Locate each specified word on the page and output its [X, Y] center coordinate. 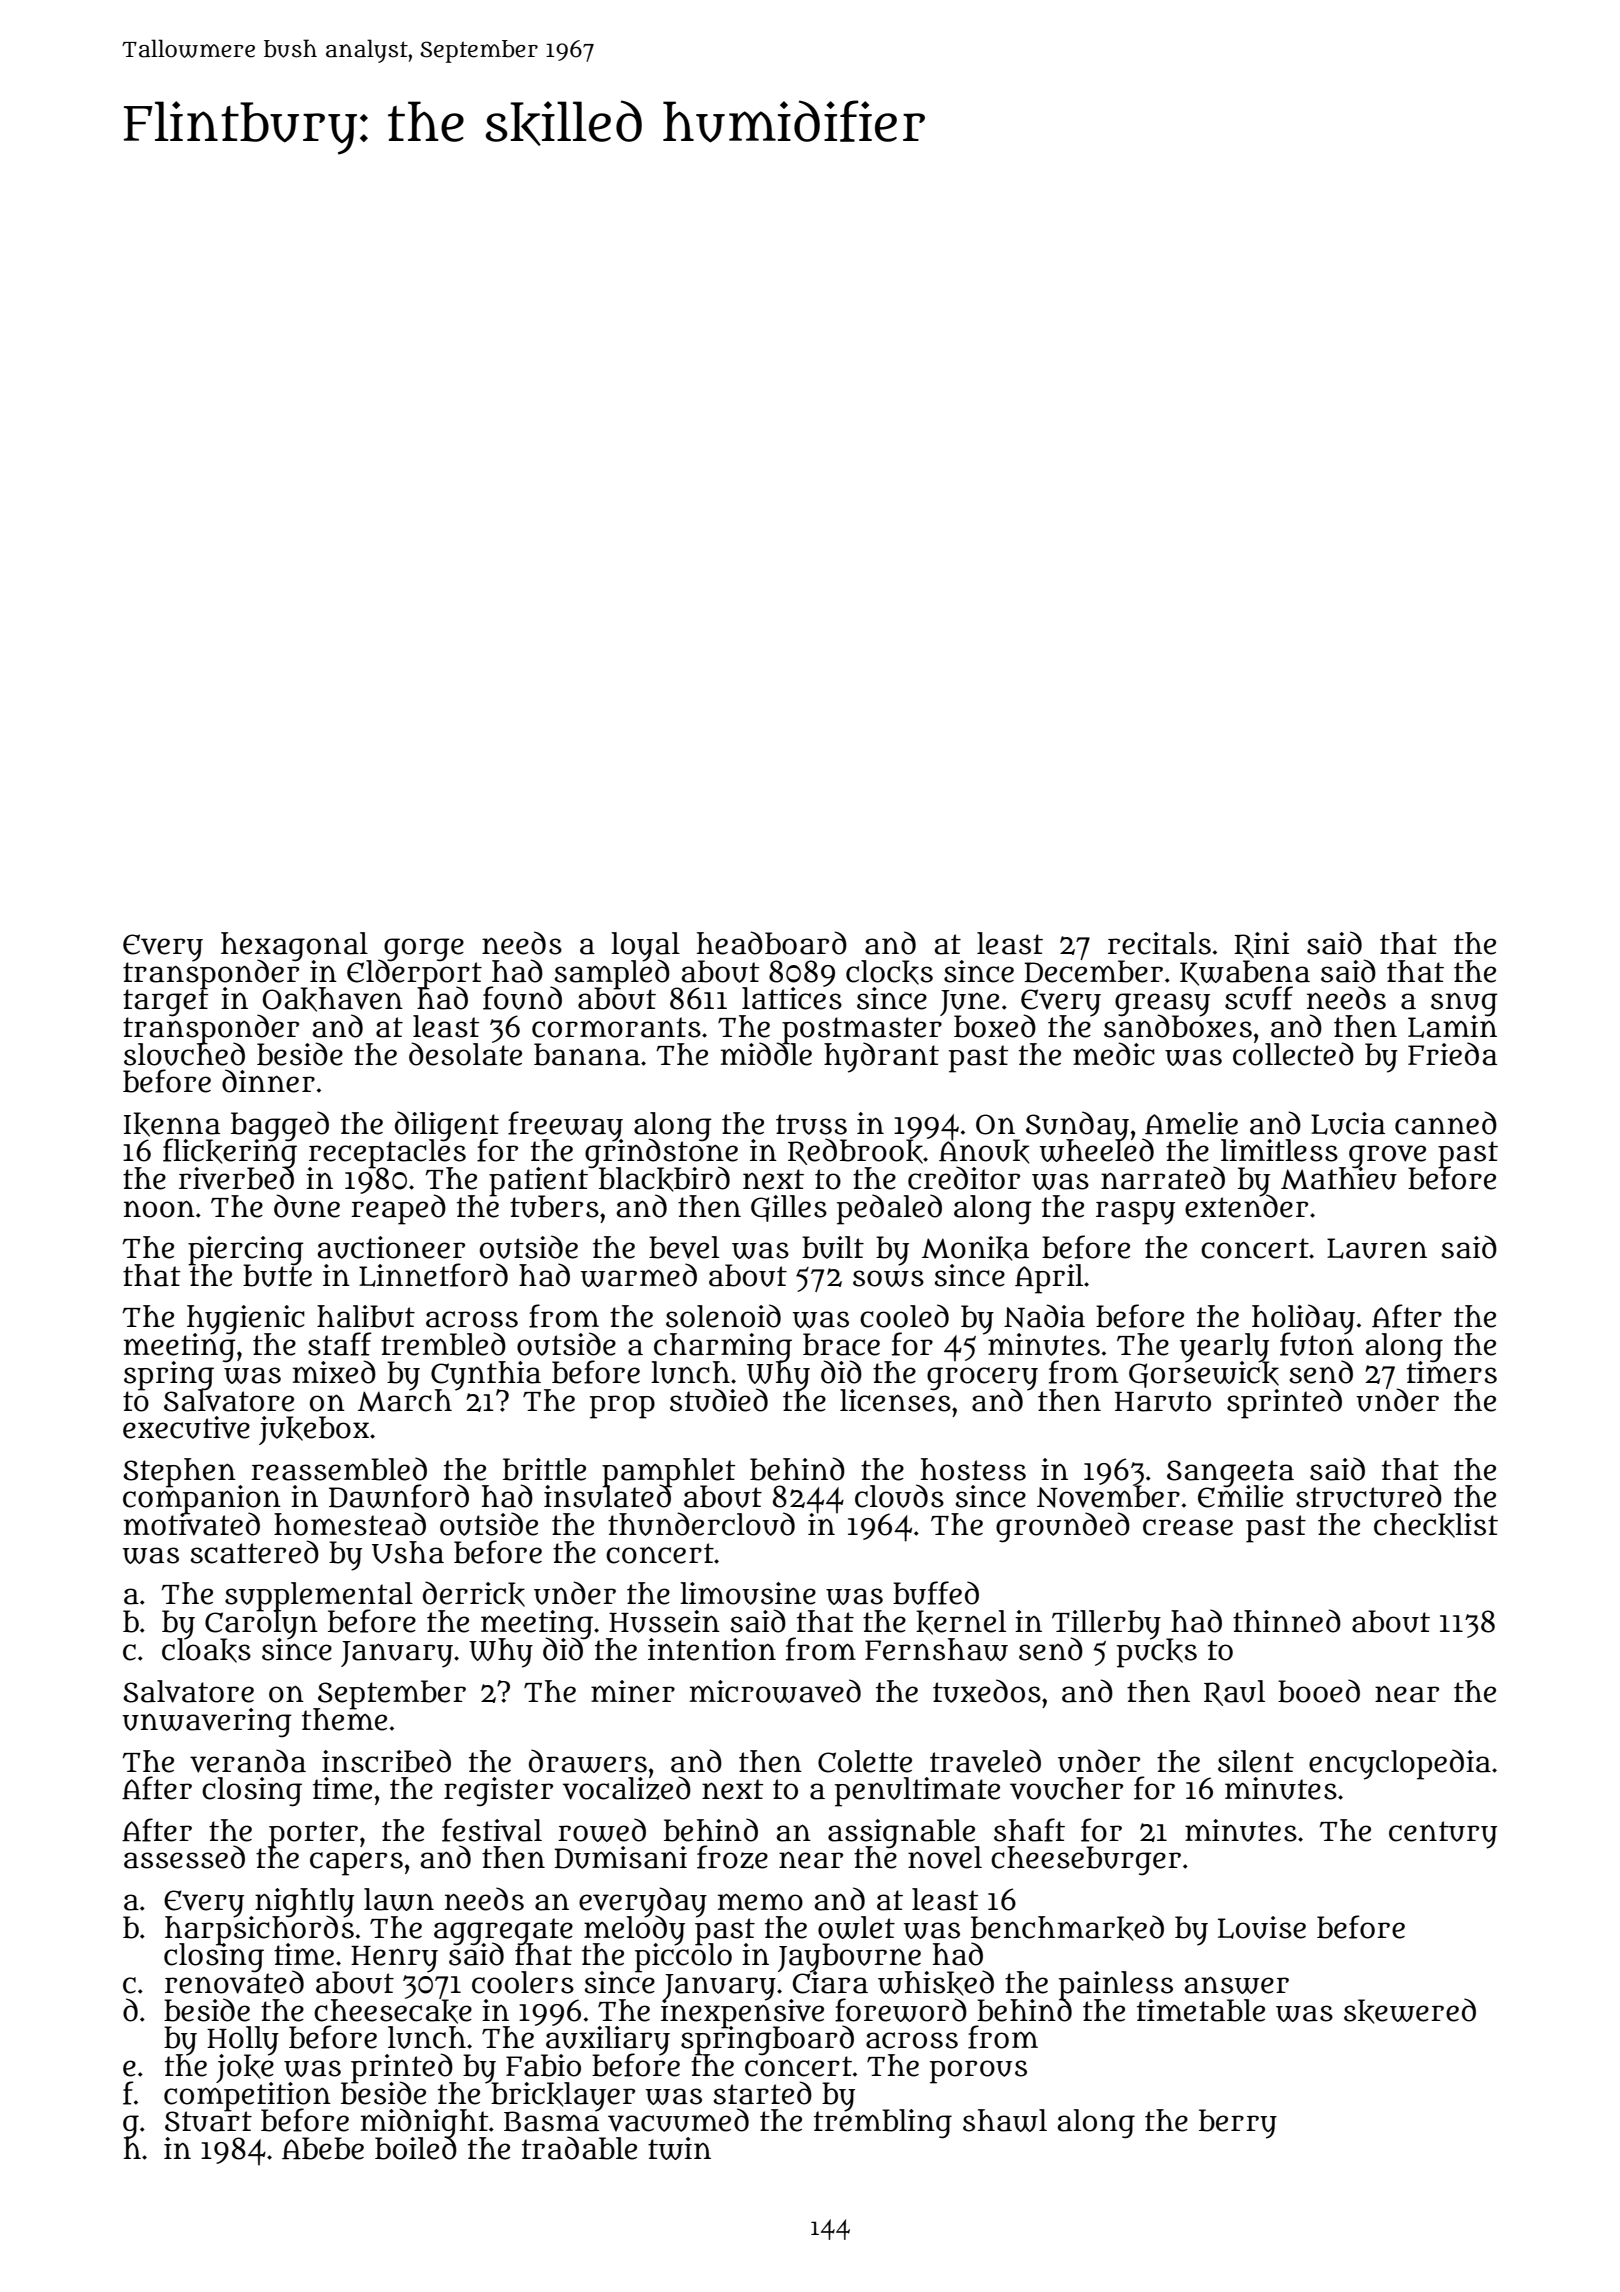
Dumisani [620, 1857]
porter [313, 1834]
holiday [1303, 1319]
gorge [424, 949]
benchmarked [1067, 1928]
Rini [1261, 945]
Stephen [179, 1472]
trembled [443, 1344]
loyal [645, 946]
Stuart [208, 2121]
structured [1369, 1496]
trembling [883, 2124]
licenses [895, 1400]
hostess [973, 1469]
